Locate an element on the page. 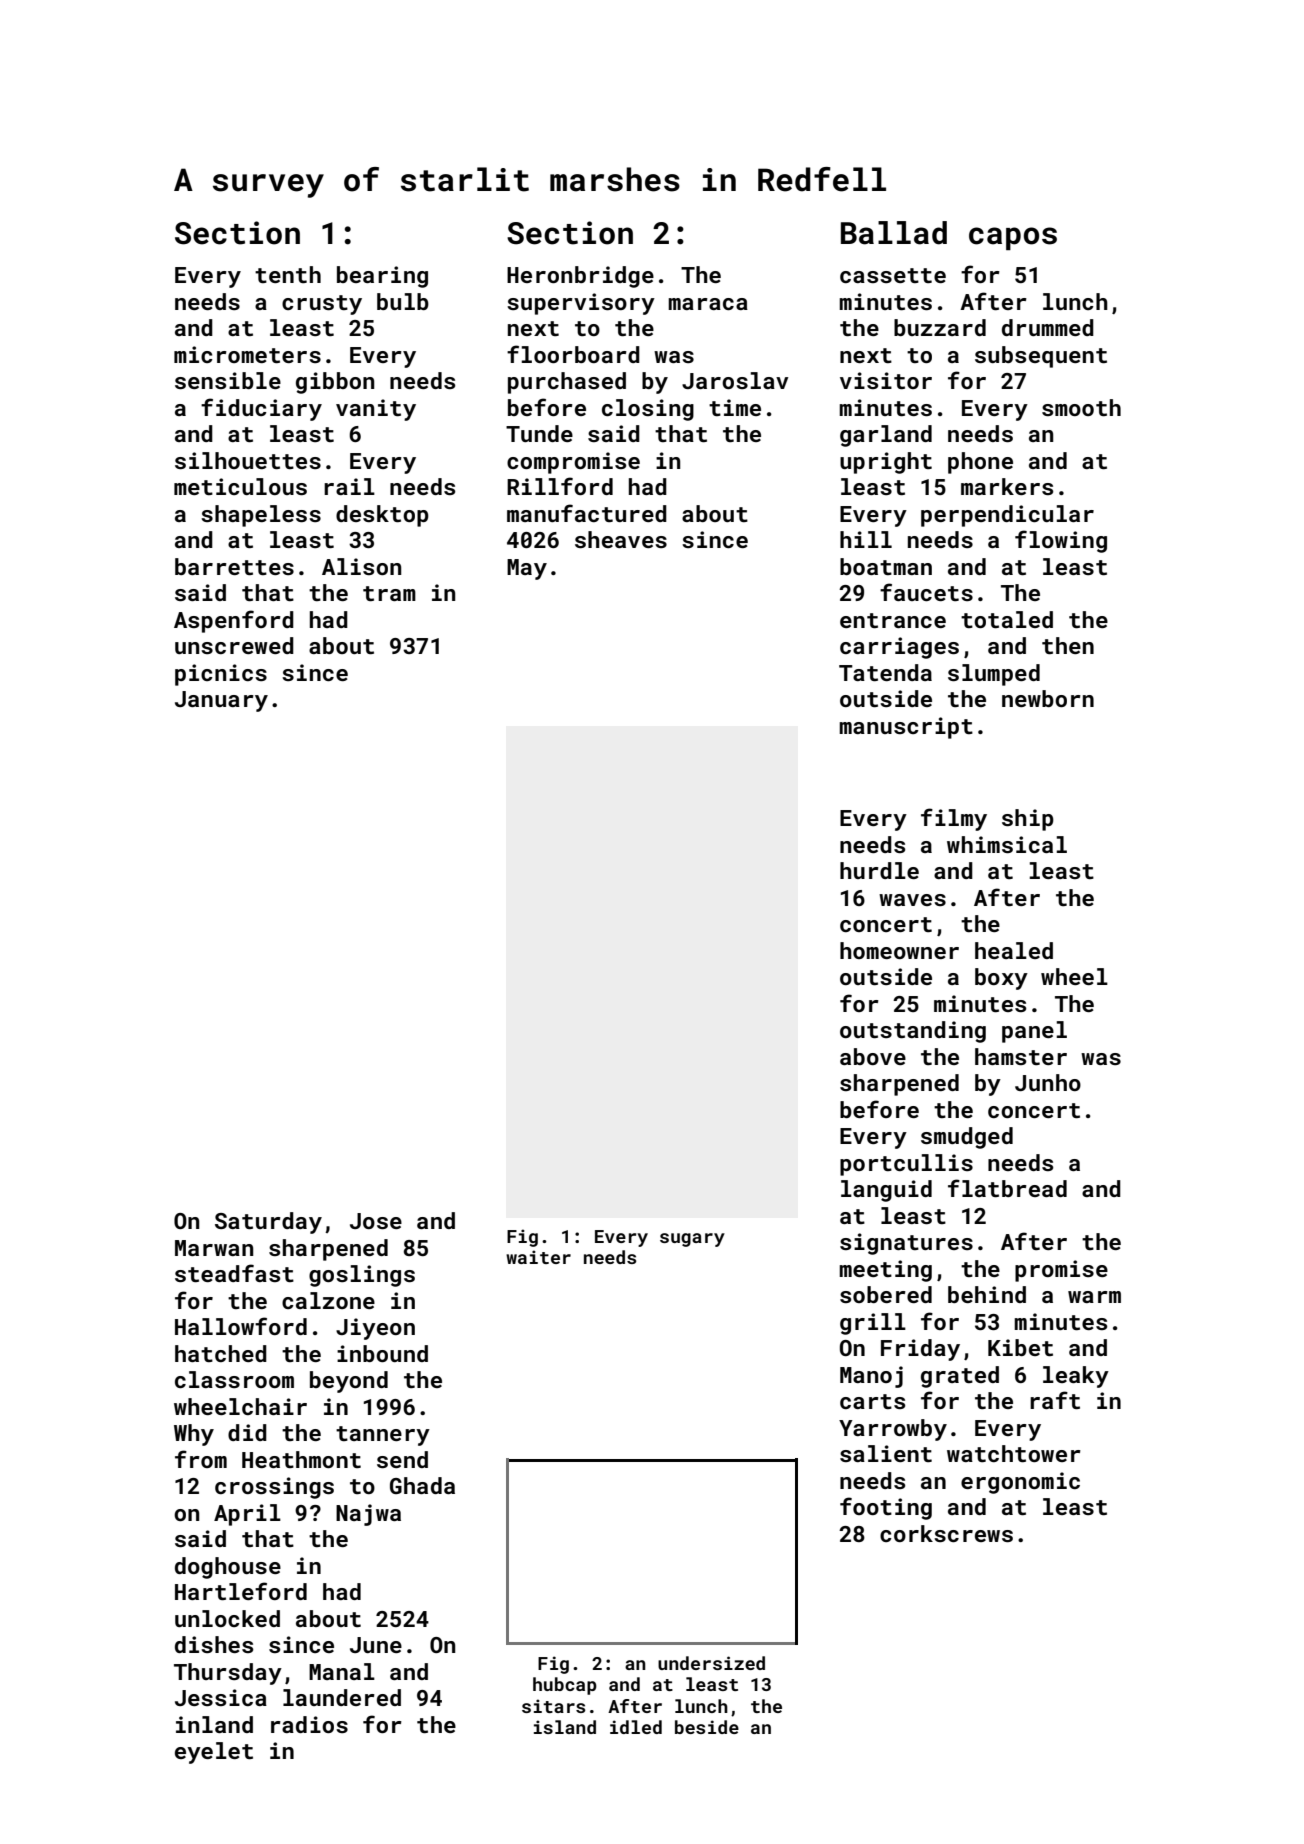  Ballad is located at coordinates (894, 233).
